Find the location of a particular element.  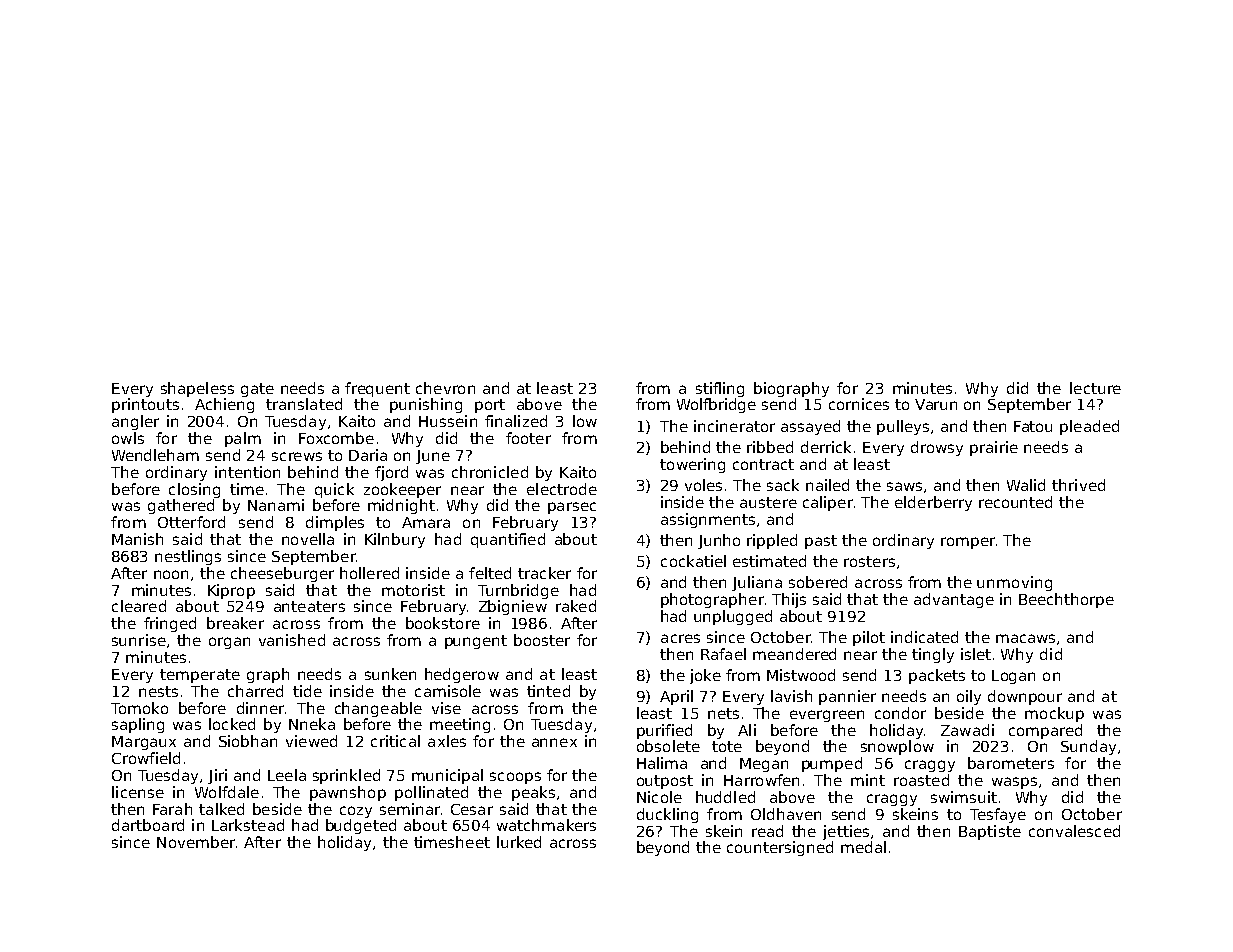

hollered is located at coordinates (369, 573).
